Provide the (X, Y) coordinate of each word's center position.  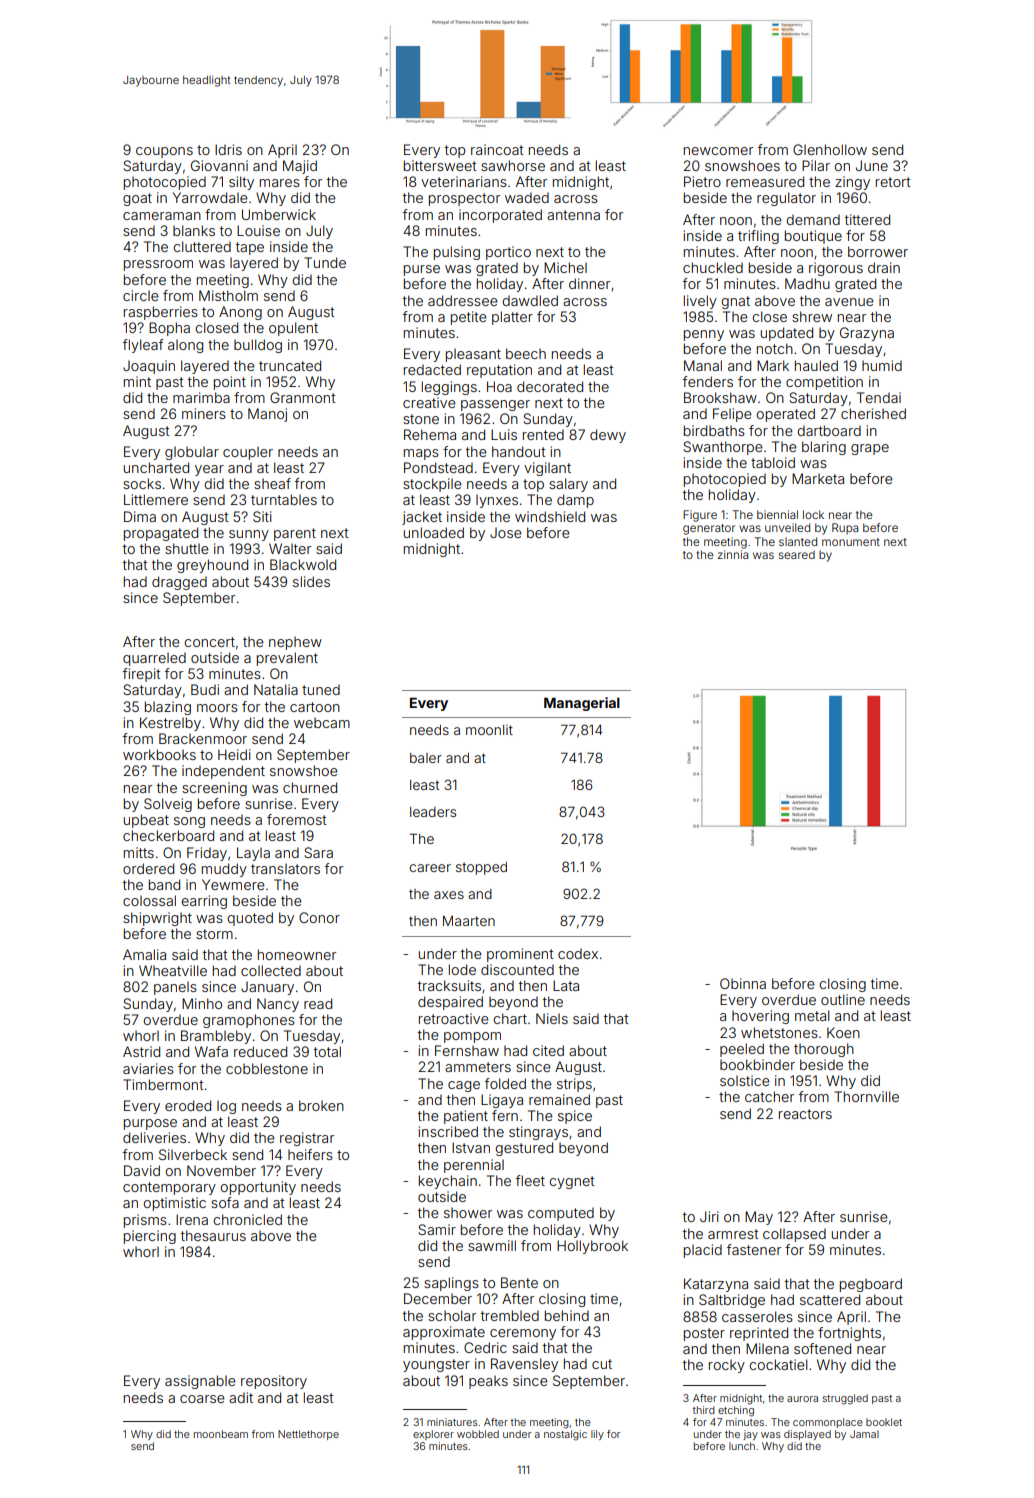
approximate (444, 1333)
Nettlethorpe (308, 1435)
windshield (550, 516)
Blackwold (303, 564)
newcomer (718, 151)
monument (851, 542)
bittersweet (440, 165)
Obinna (743, 983)
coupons (164, 152)
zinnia (732, 554)
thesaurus (213, 1235)
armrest (733, 1234)
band (164, 884)
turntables (284, 499)
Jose (506, 532)
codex (578, 953)
